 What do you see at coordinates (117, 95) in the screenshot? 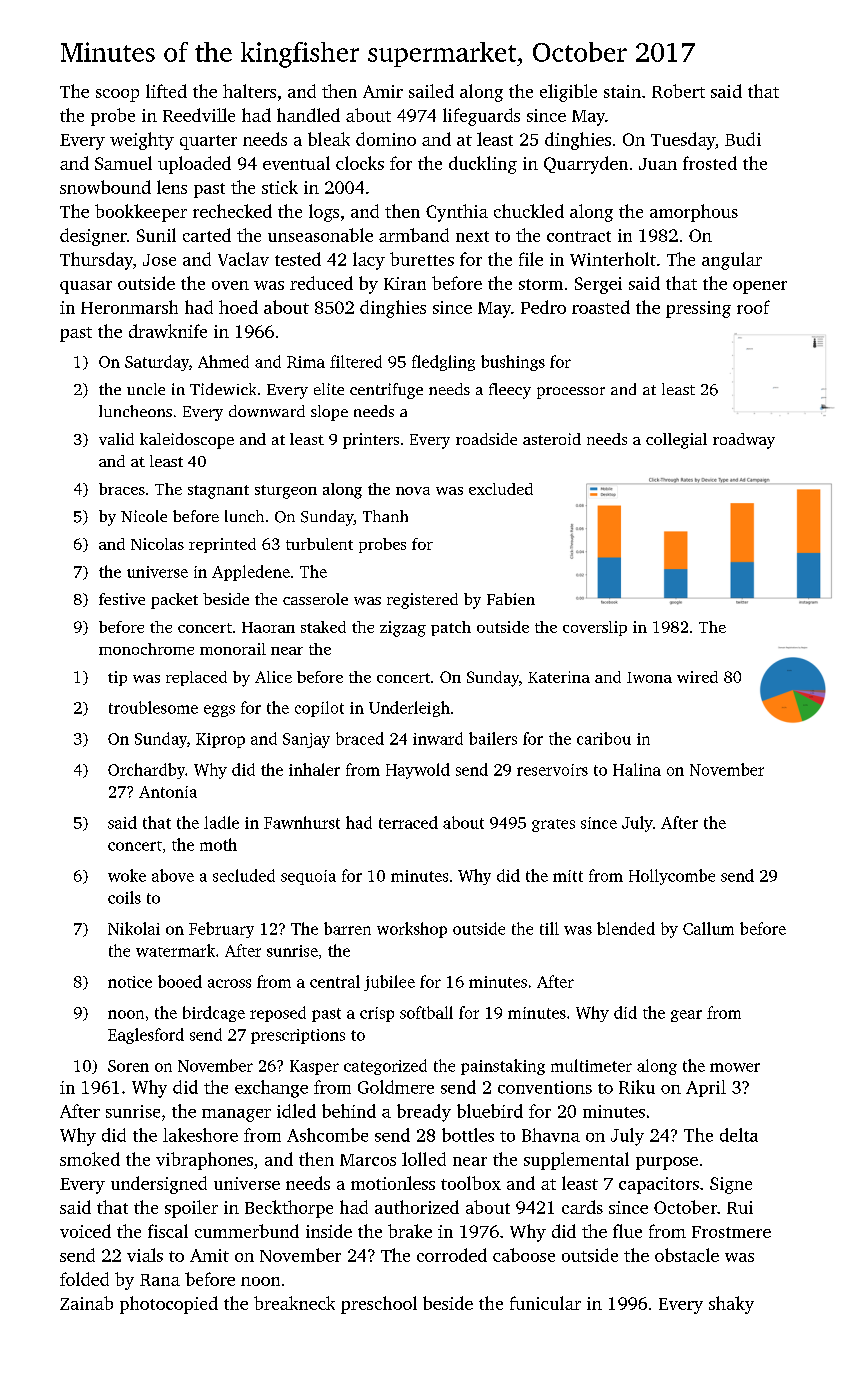
I see `scoop` at bounding box center [117, 95].
